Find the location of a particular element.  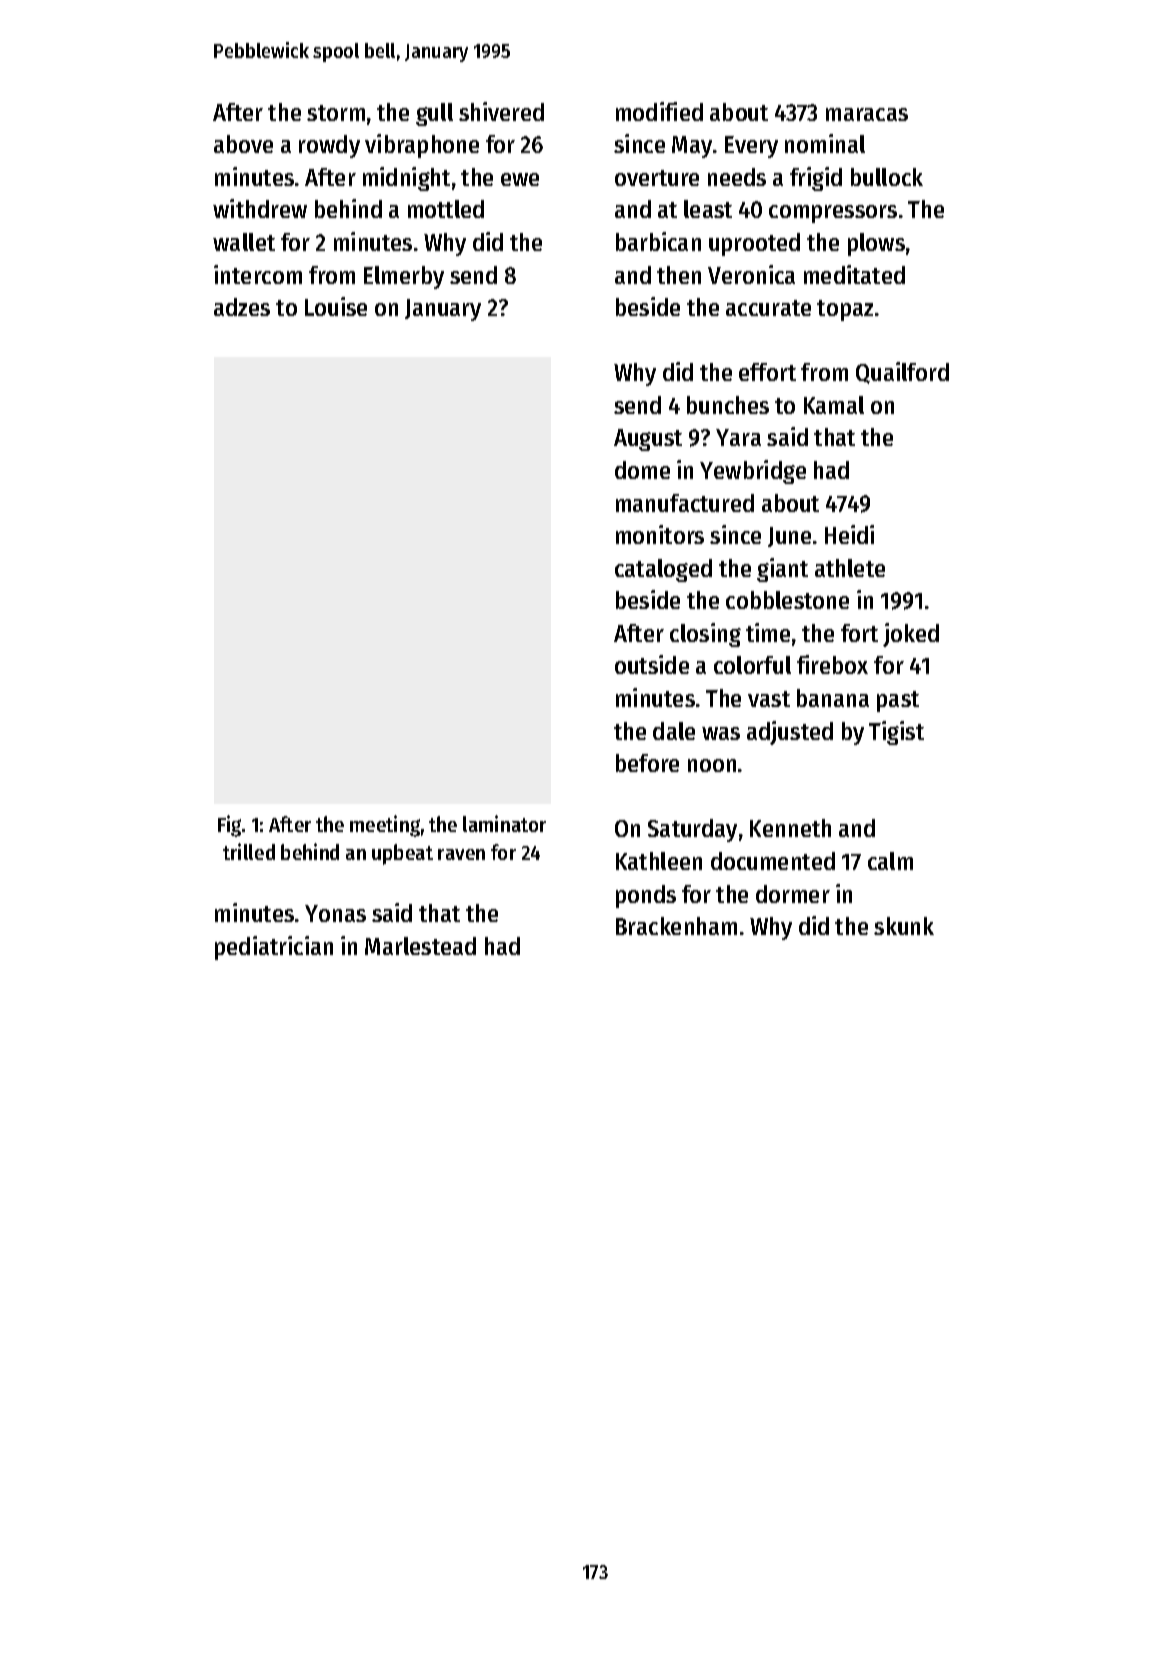

above is located at coordinates (243, 144).
